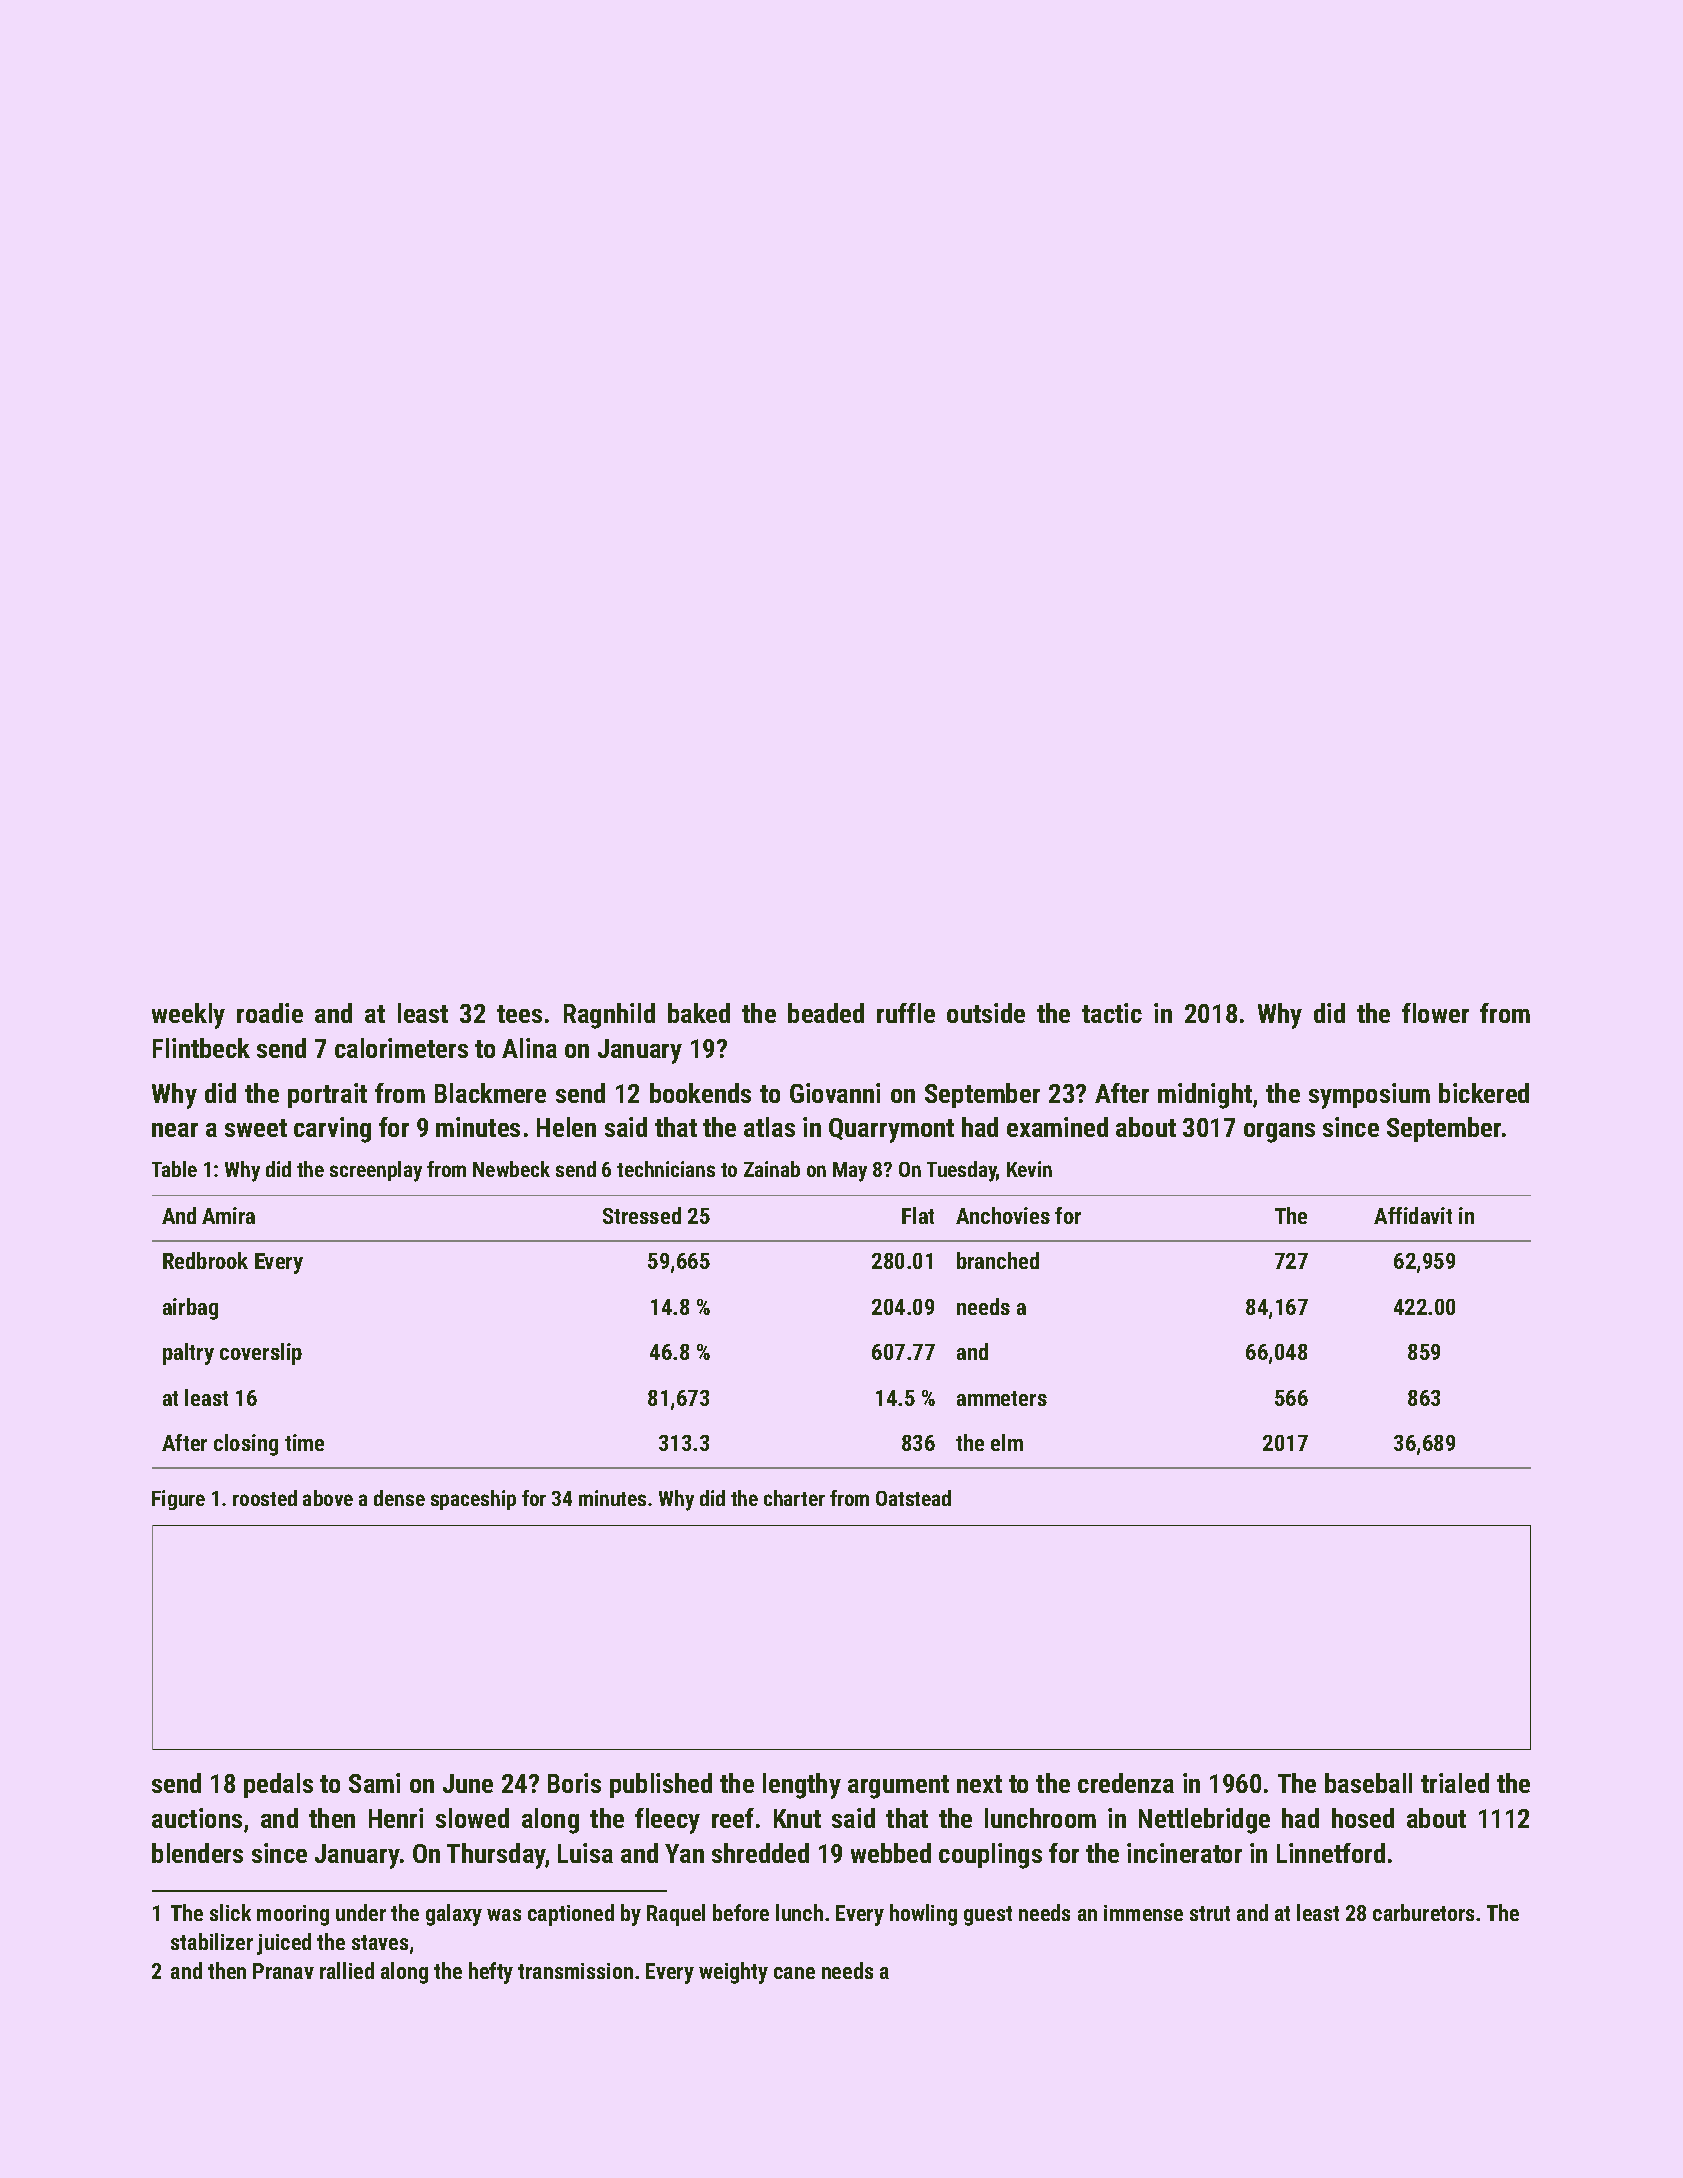 Image resolution: width=1683 pixels, height=2178 pixels. I want to click on hefty, so click(491, 1973).
